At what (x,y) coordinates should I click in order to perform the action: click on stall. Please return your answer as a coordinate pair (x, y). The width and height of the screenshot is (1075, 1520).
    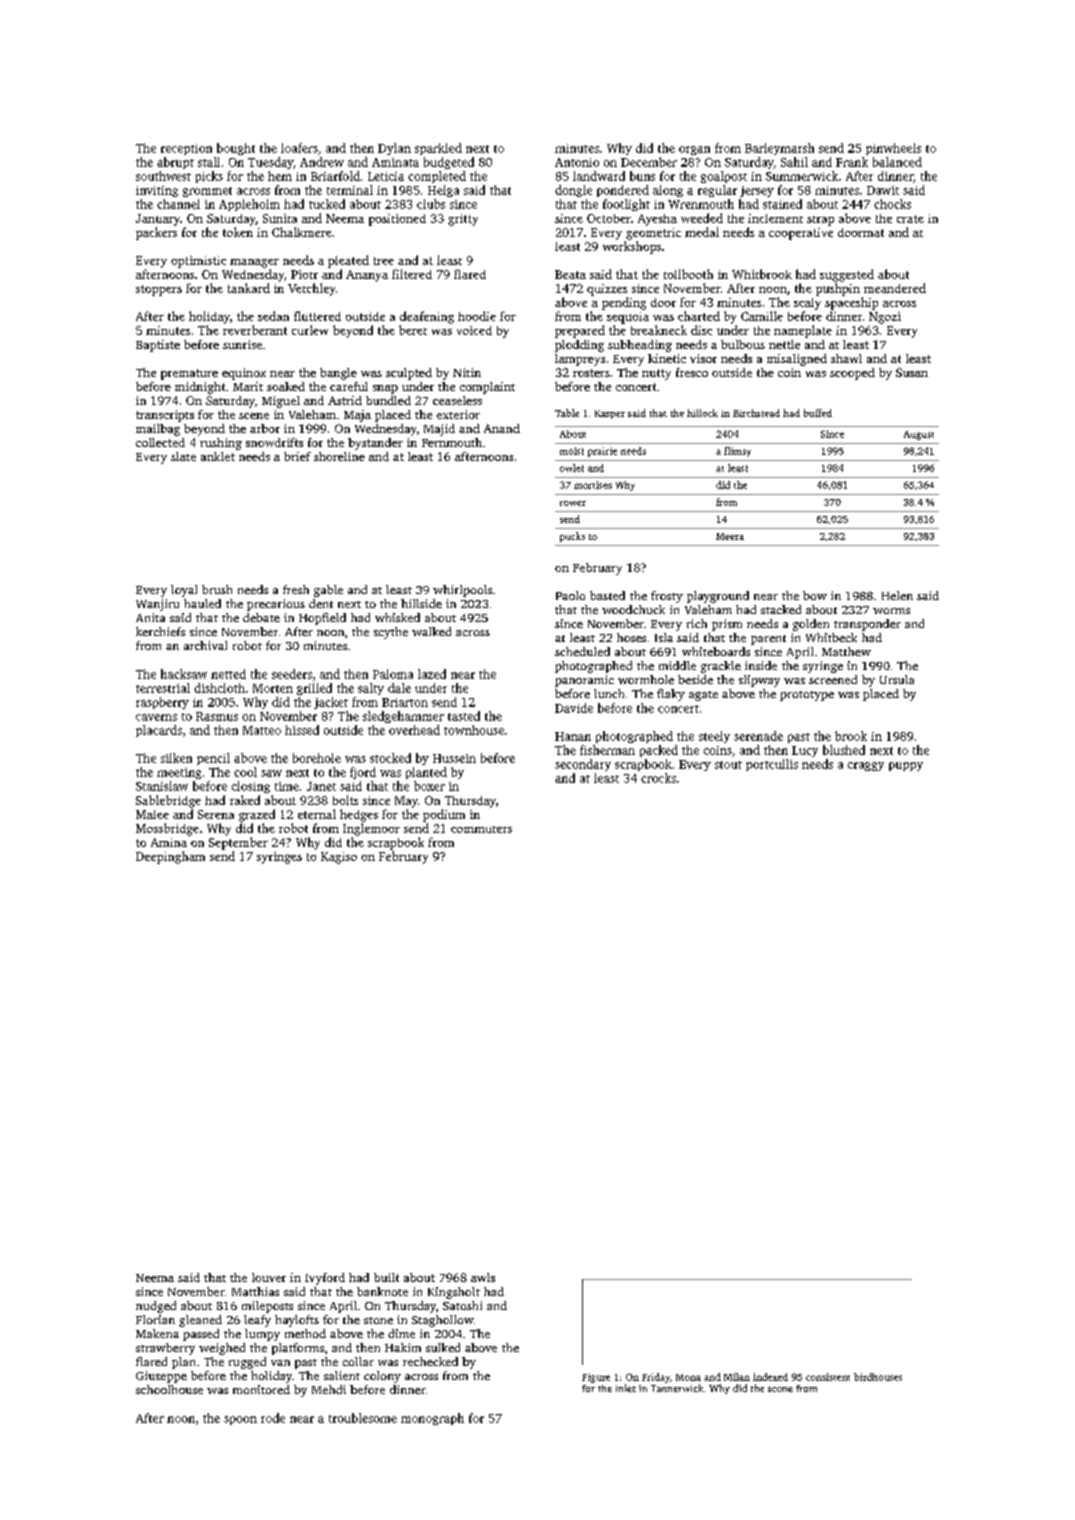
    Looking at the image, I should click on (209, 162).
